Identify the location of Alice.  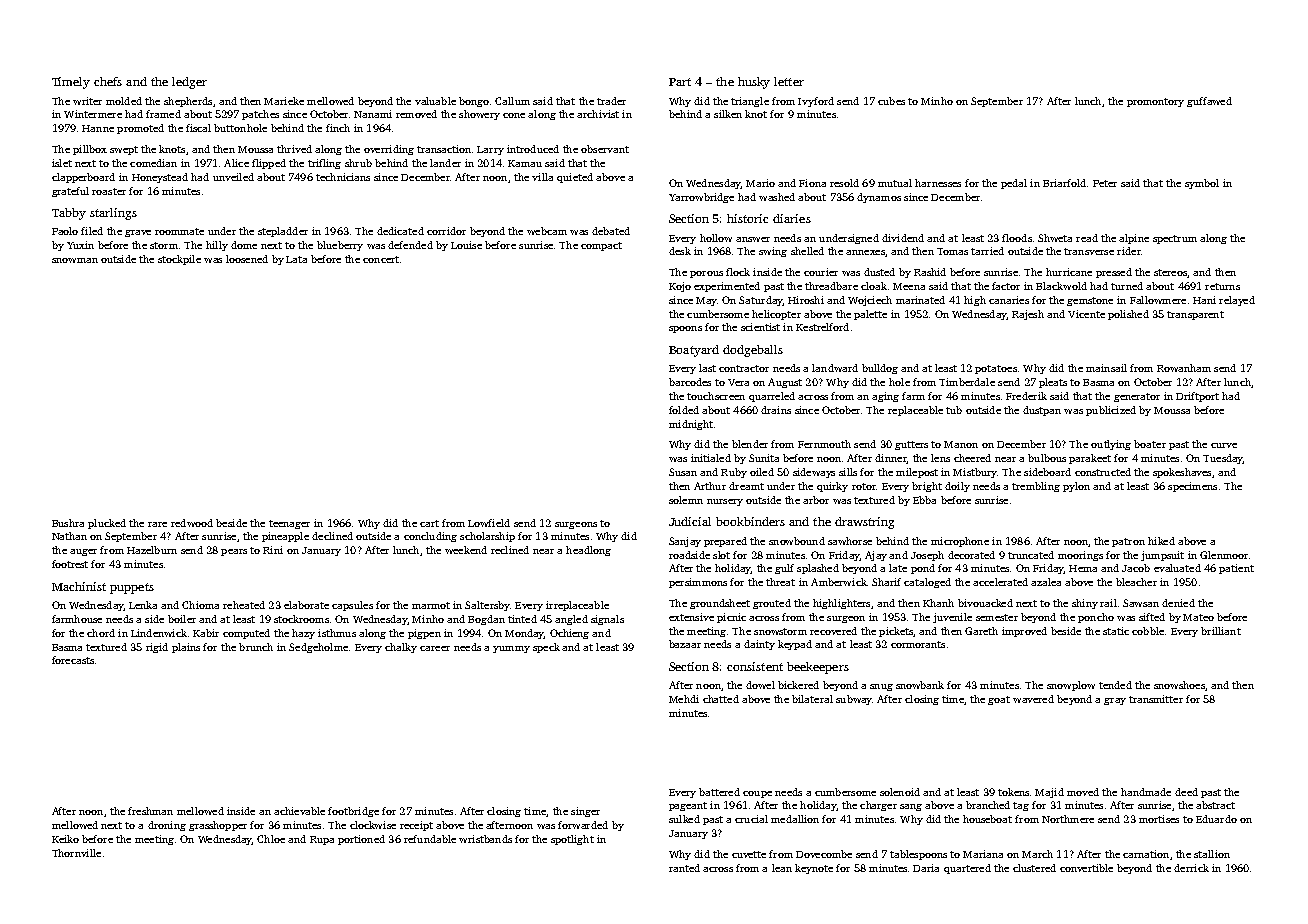
(236, 163).
